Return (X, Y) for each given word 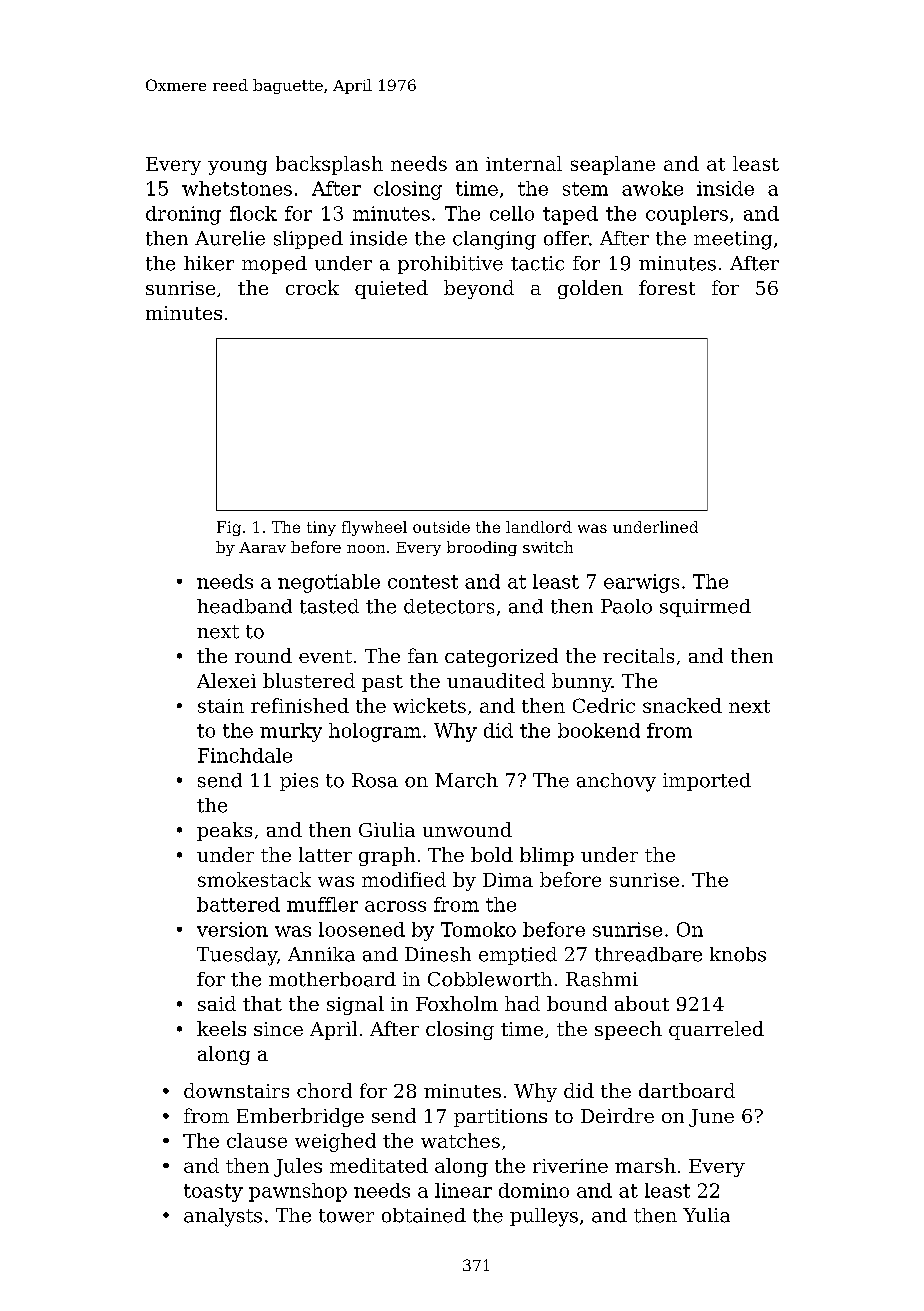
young (237, 167)
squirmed (705, 608)
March (466, 780)
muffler (322, 904)
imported (707, 782)
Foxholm (457, 1003)
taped (570, 215)
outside (441, 527)
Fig (229, 528)
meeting (733, 240)
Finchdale (245, 755)
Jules (298, 1167)
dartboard (687, 1090)
